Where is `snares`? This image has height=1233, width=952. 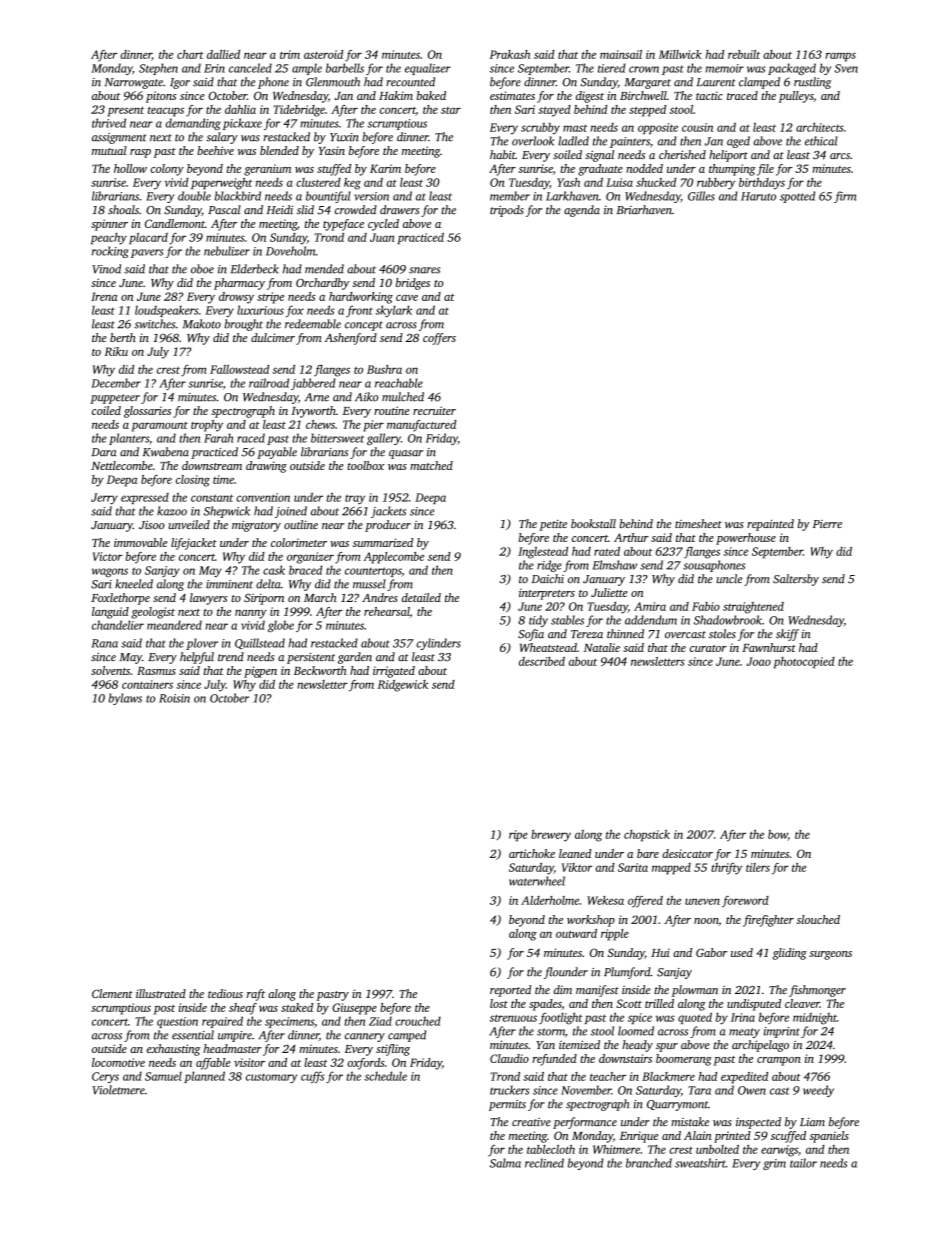 snares is located at coordinates (424, 270).
